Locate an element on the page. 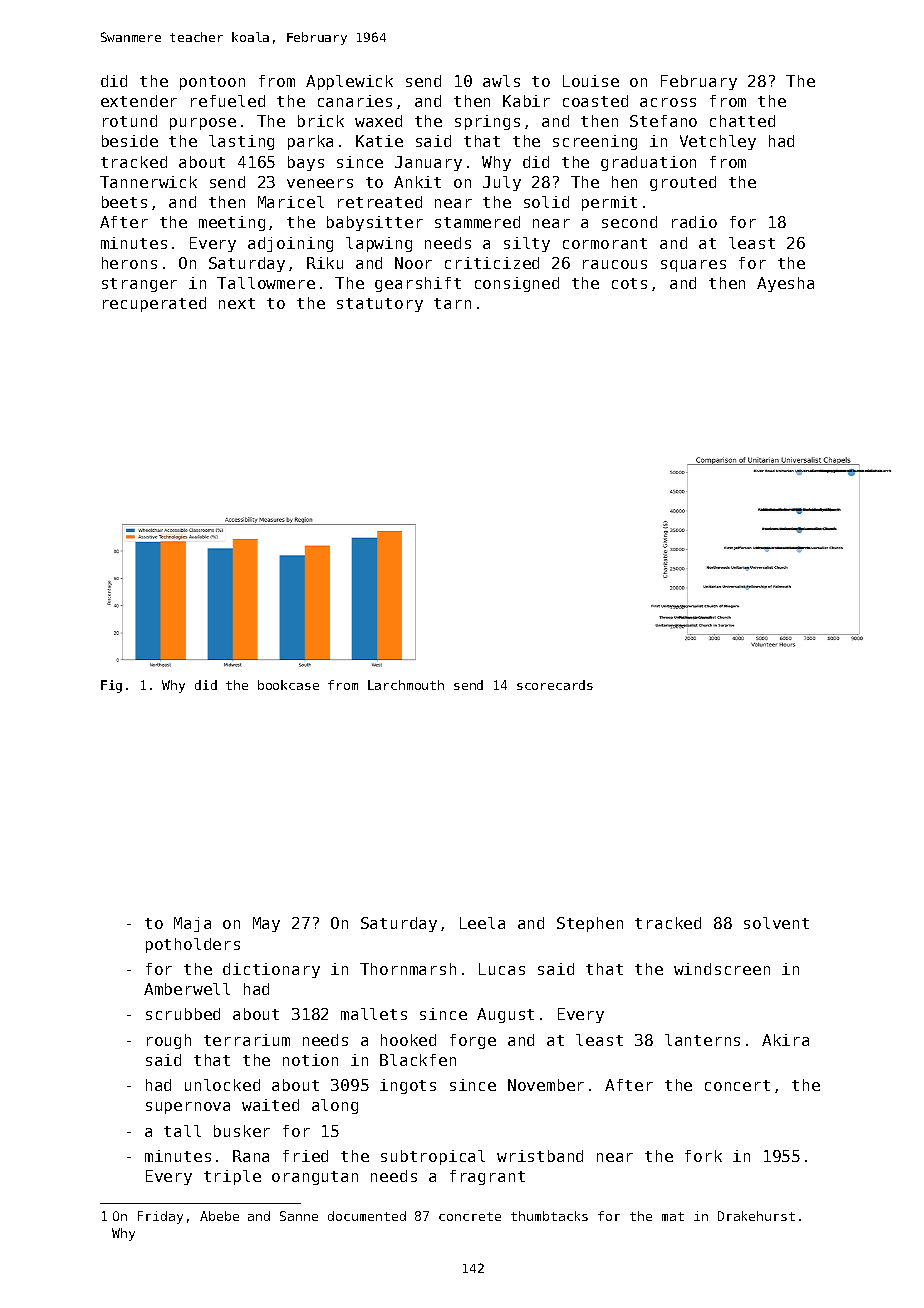 Image resolution: width=924 pixels, height=1308 pixels. Abebe is located at coordinates (219, 1216).
